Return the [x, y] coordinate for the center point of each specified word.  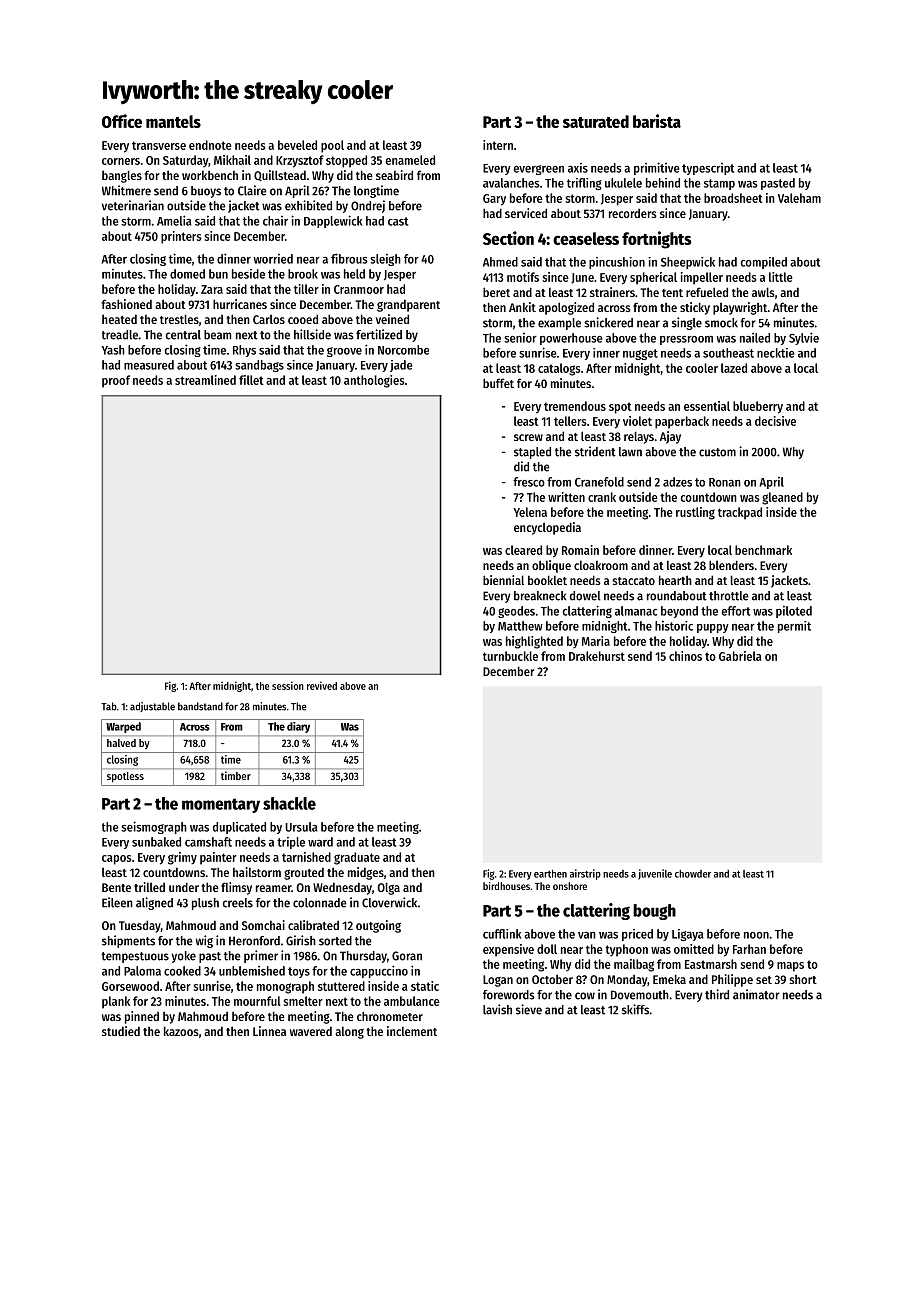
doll [547, 949]
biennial [503, 580]
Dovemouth [640, 995]
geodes [516, 612]
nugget [640, 354]
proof [116, 381]
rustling [695, 513]
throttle [729, 596]
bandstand [200, 706]
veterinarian [133, 205]
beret [496, 292]
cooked [182, 971]
